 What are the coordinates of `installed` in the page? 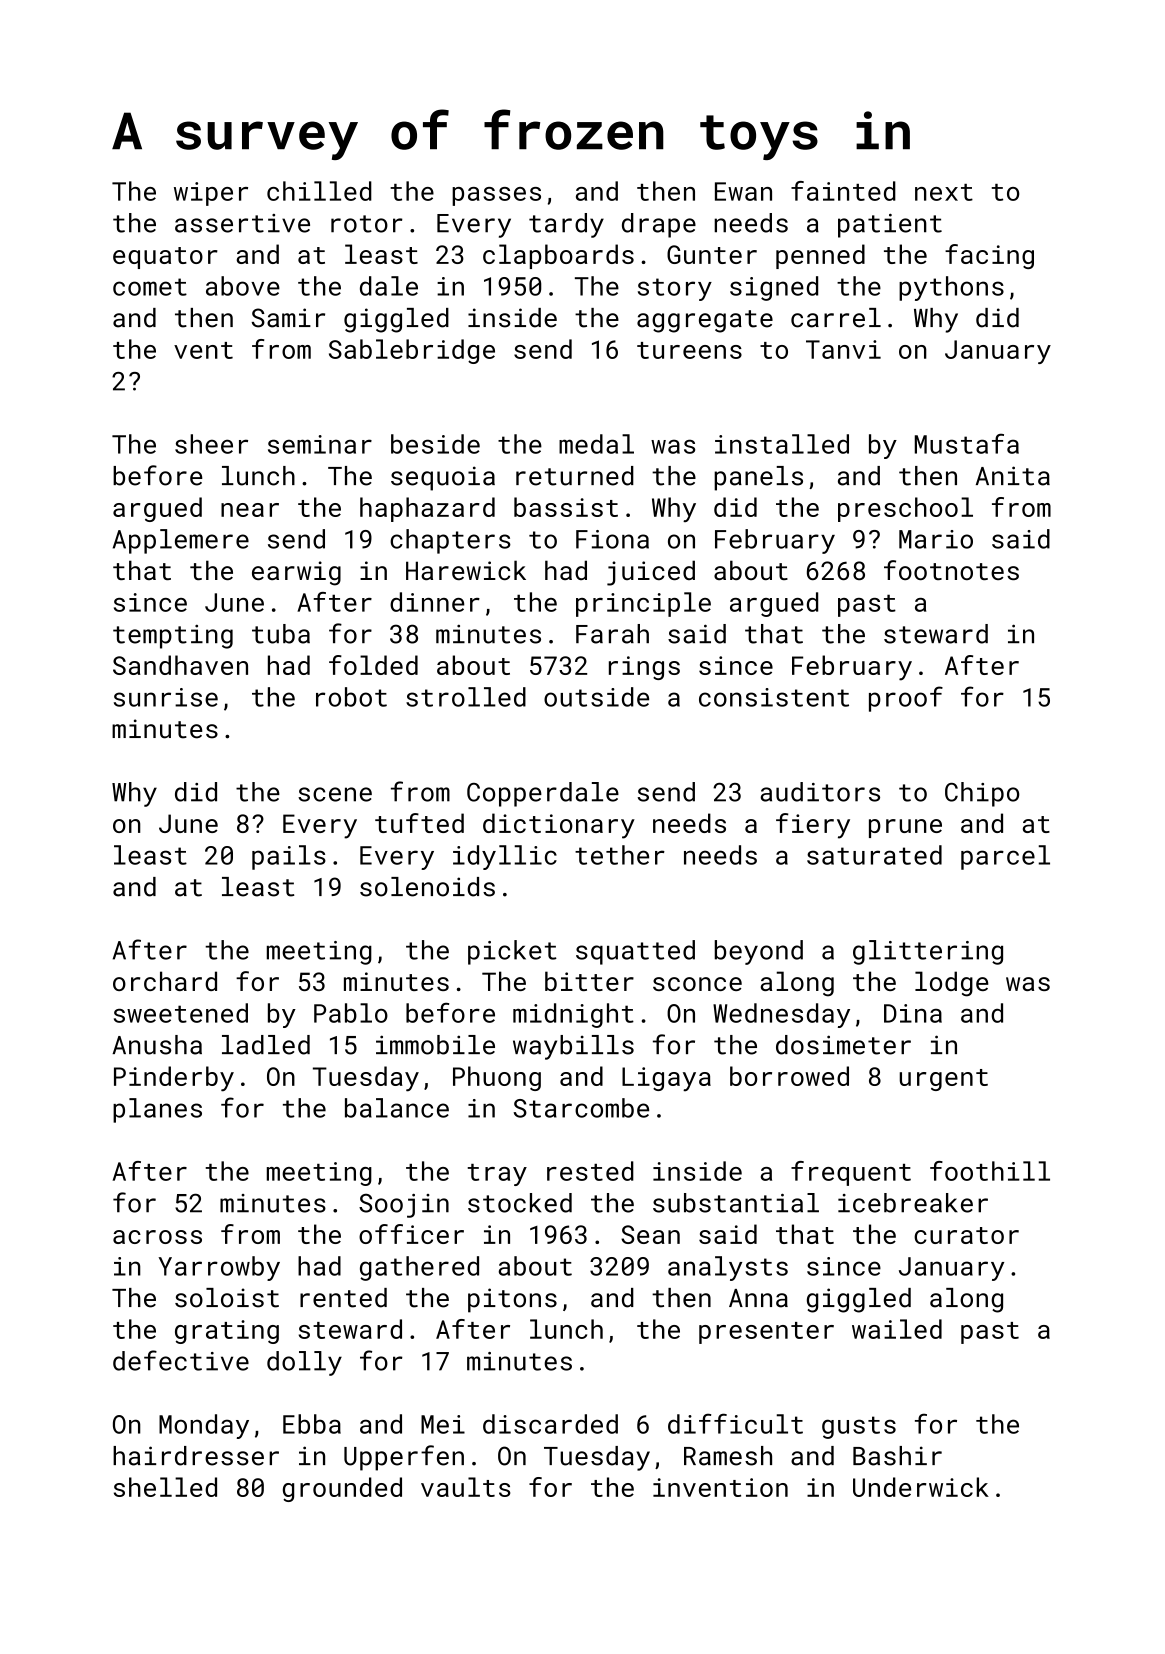 It's located at (782, 444).
